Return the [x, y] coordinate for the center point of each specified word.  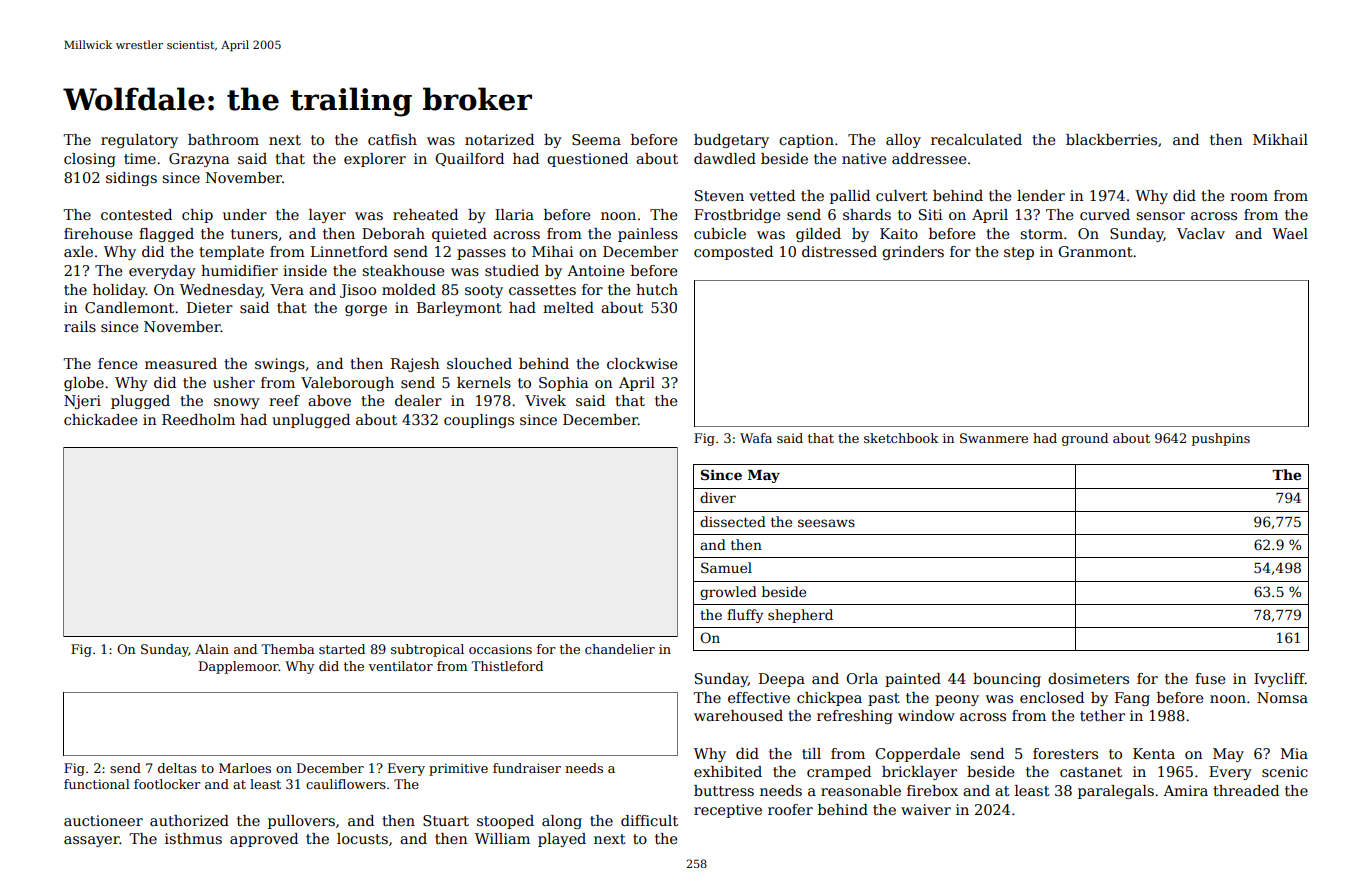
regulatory [139, 141]
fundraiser [527, 768]
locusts [362, 838]
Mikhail [1280, 139]
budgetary [731, 141]
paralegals [1116, 792]
